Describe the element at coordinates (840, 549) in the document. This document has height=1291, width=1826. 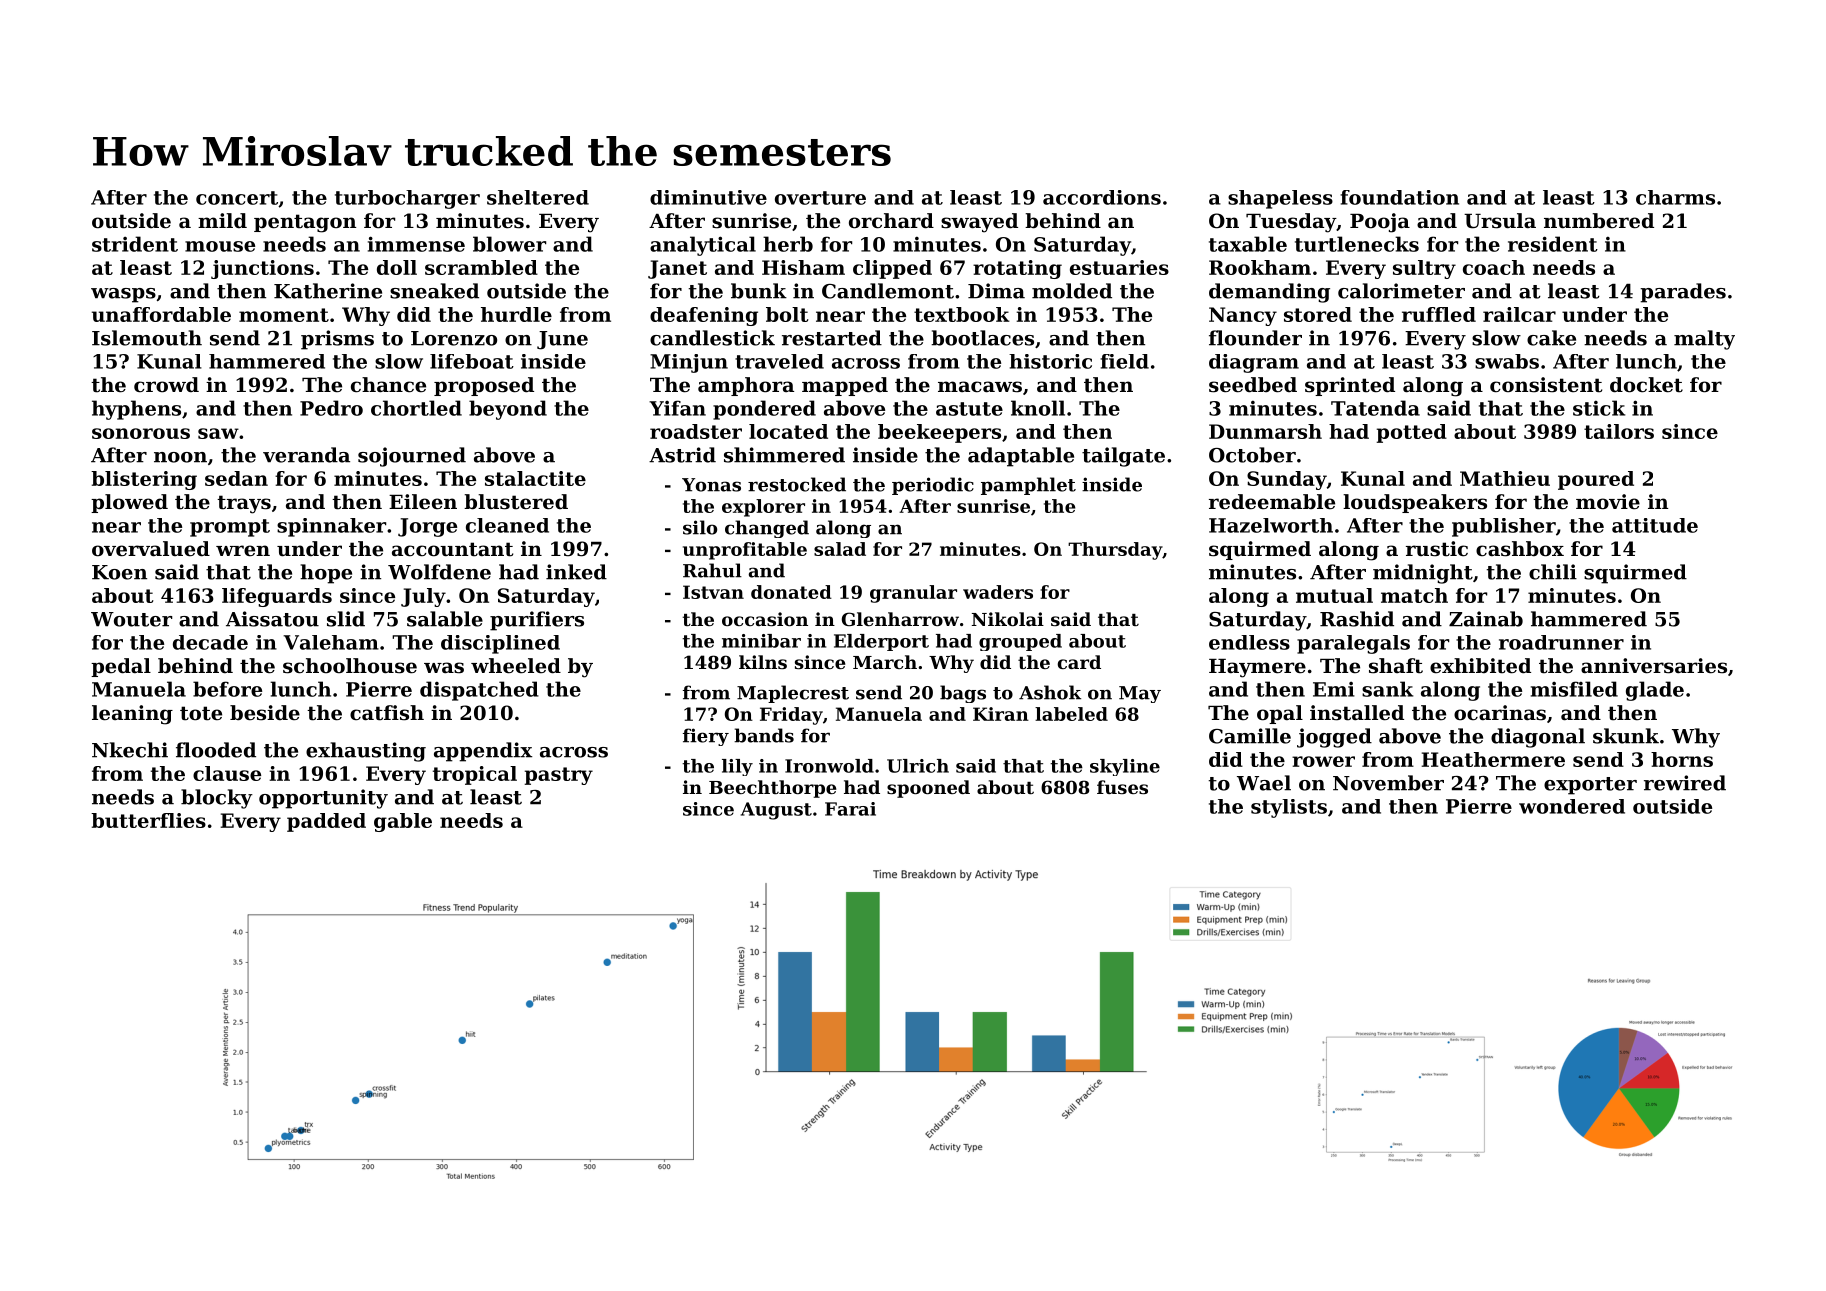
I see `salad` at that location.
